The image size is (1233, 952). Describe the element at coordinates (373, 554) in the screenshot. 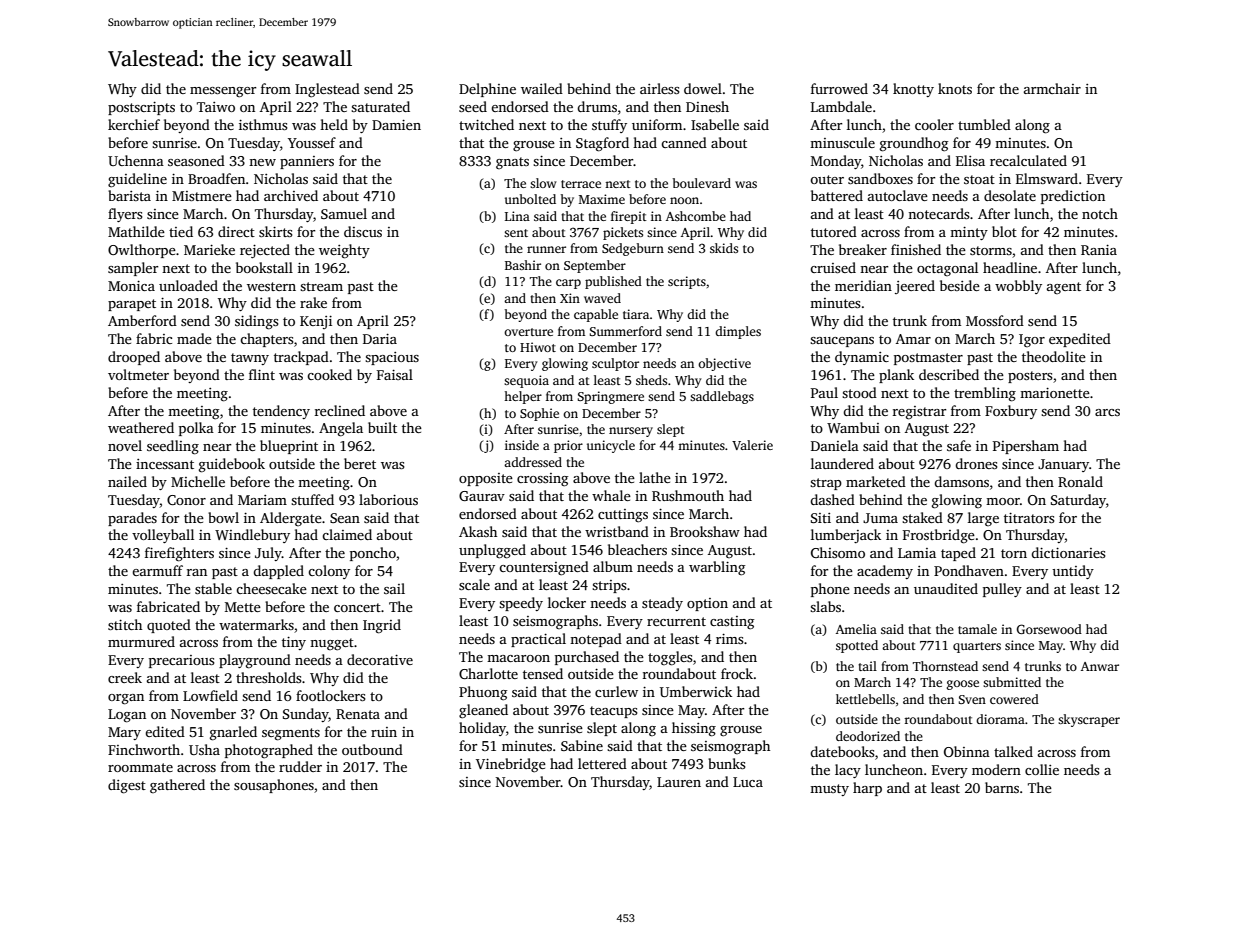

I see `poncho` at that location.
